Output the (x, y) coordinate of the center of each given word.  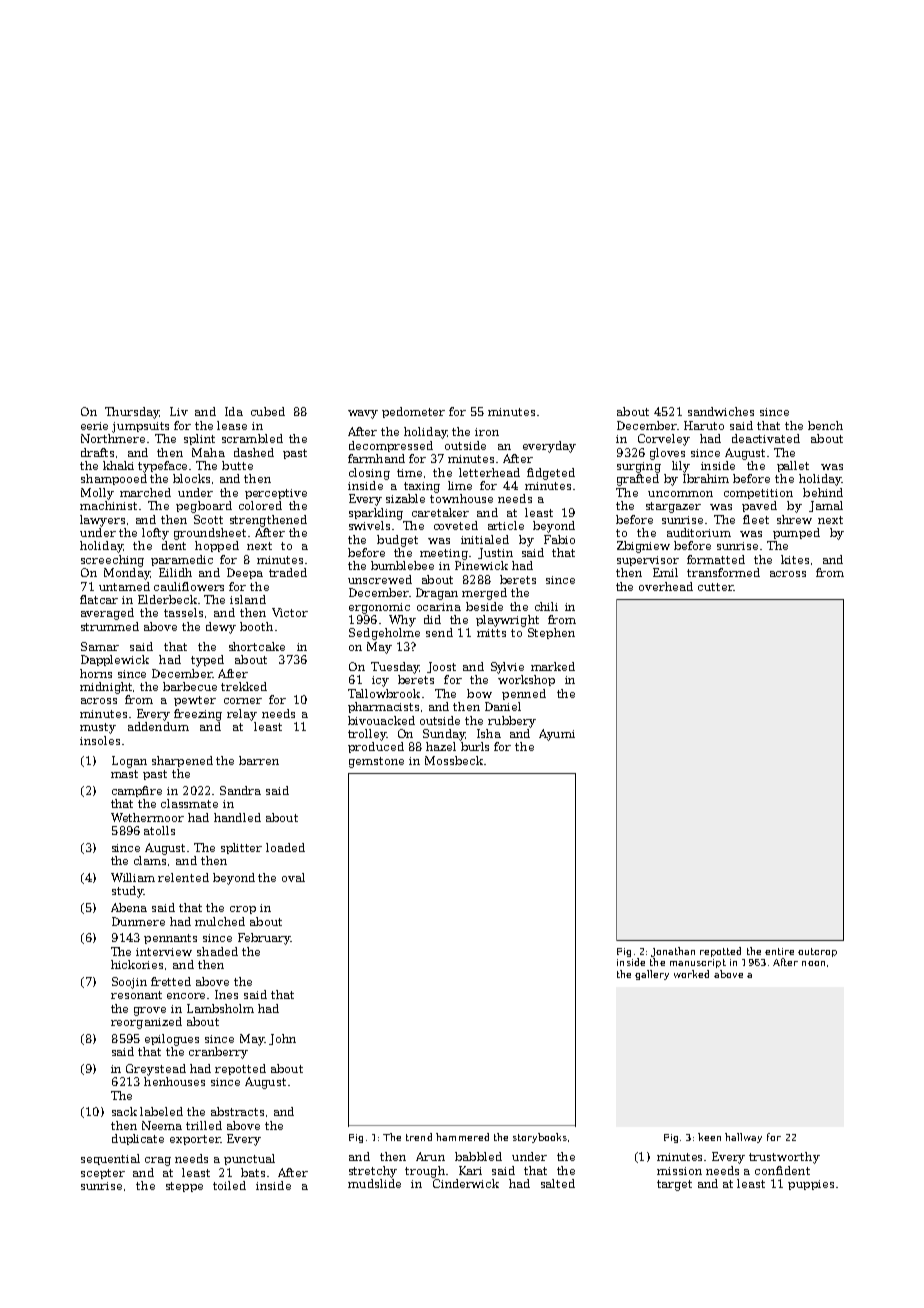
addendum (158, 726)
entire (779, 951)
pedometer (413, 412)
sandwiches (721, 411)
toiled (229, 1185)
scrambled (252, 438)
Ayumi (557, 735)
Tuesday (395, 668)
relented (183, 877)
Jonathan (673, 952)
